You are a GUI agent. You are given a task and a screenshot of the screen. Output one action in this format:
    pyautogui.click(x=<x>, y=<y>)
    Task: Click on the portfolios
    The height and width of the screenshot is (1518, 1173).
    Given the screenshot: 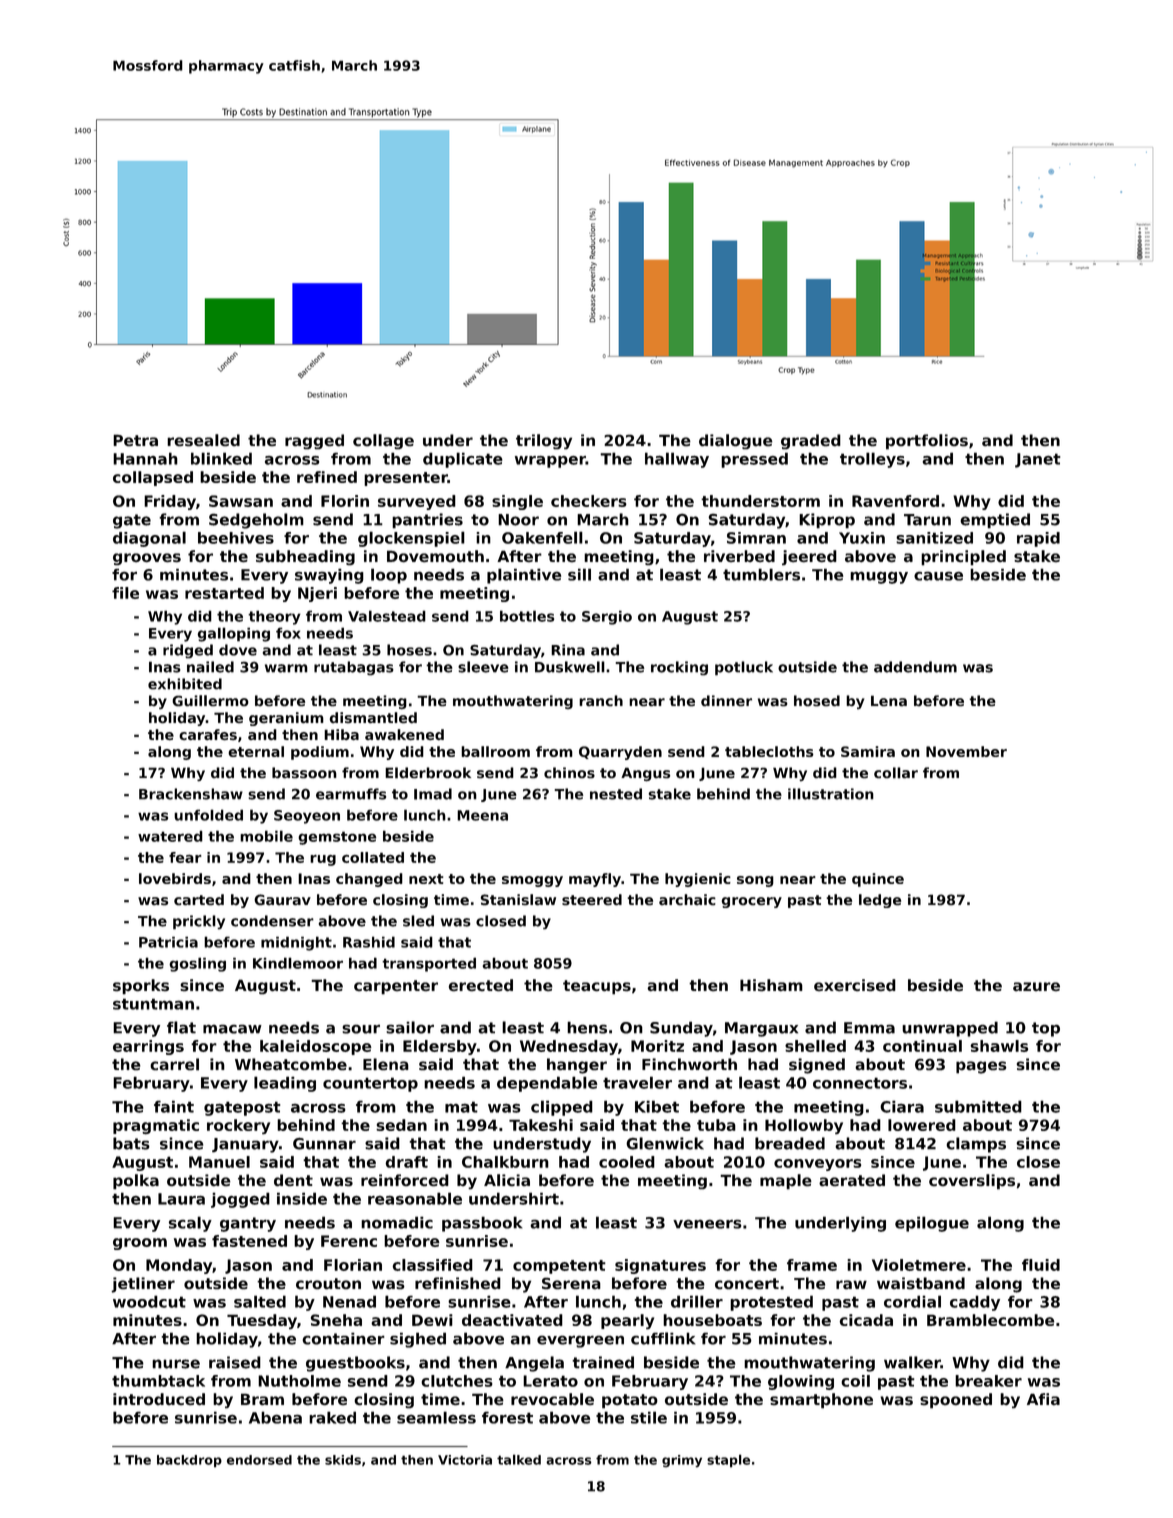 What is the action you would take?
    pyautogui.click(x=927, y=442)
